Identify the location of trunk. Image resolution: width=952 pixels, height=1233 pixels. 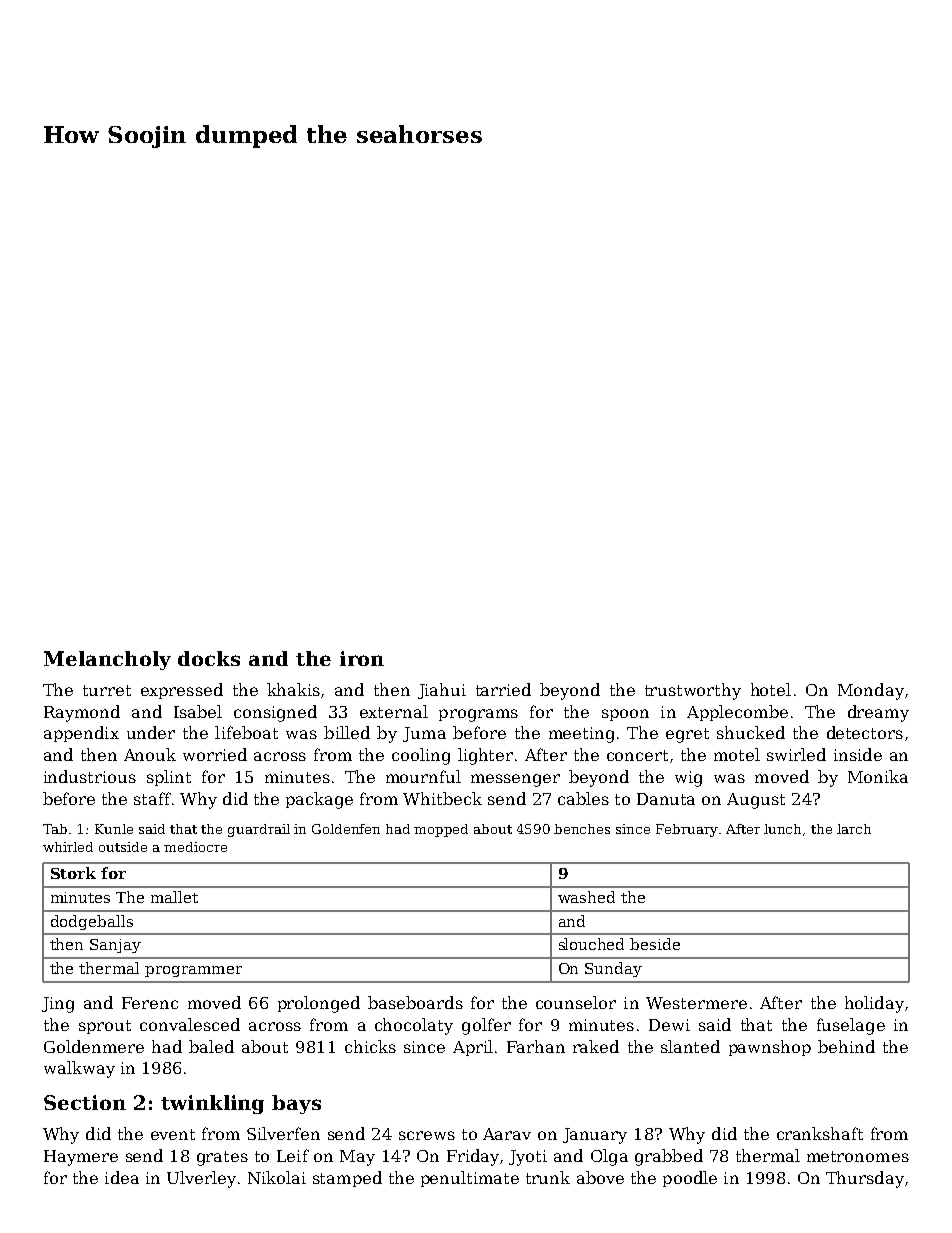
(548, 1177).
